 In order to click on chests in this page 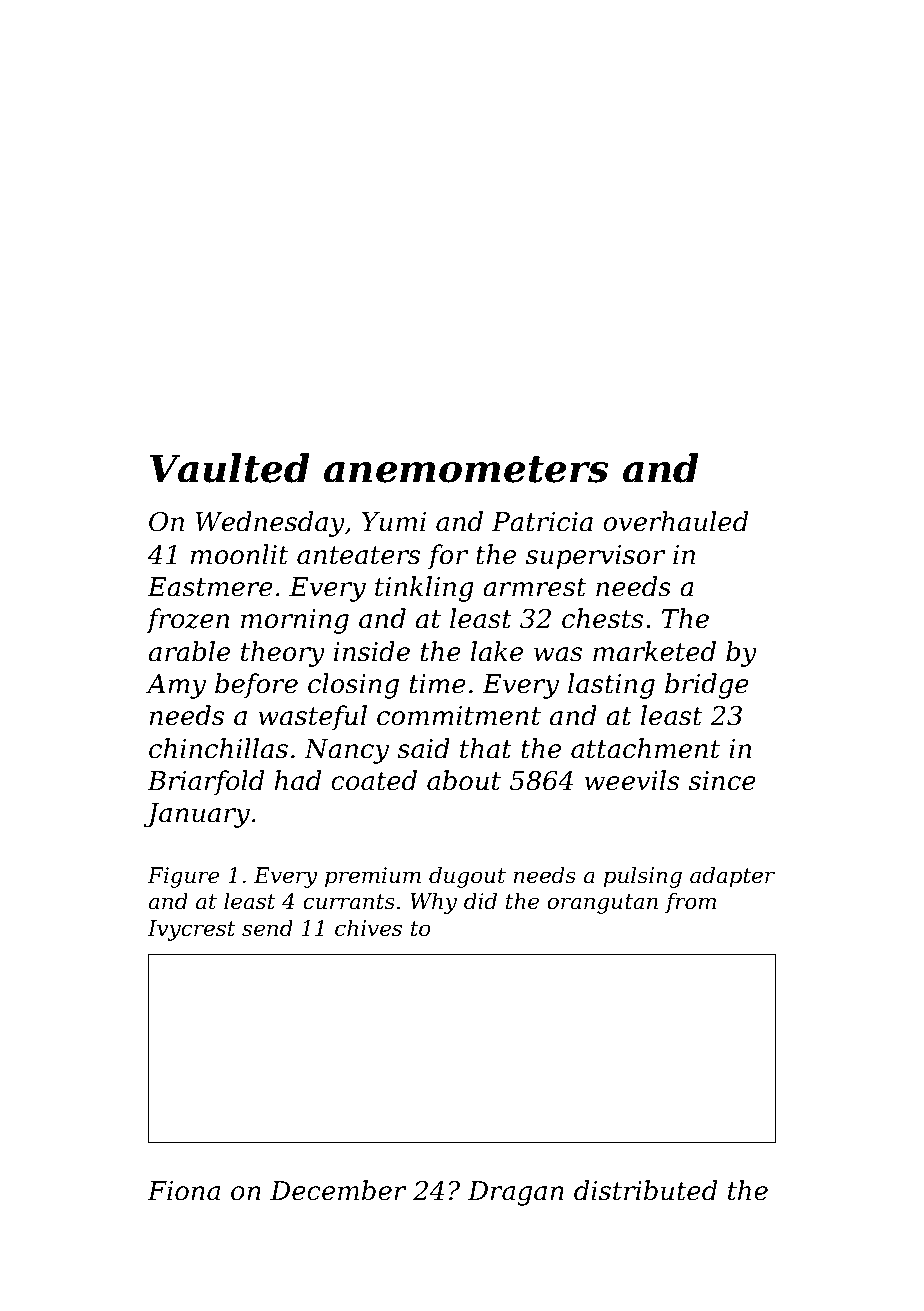, I will do `click(603, 618)`.
